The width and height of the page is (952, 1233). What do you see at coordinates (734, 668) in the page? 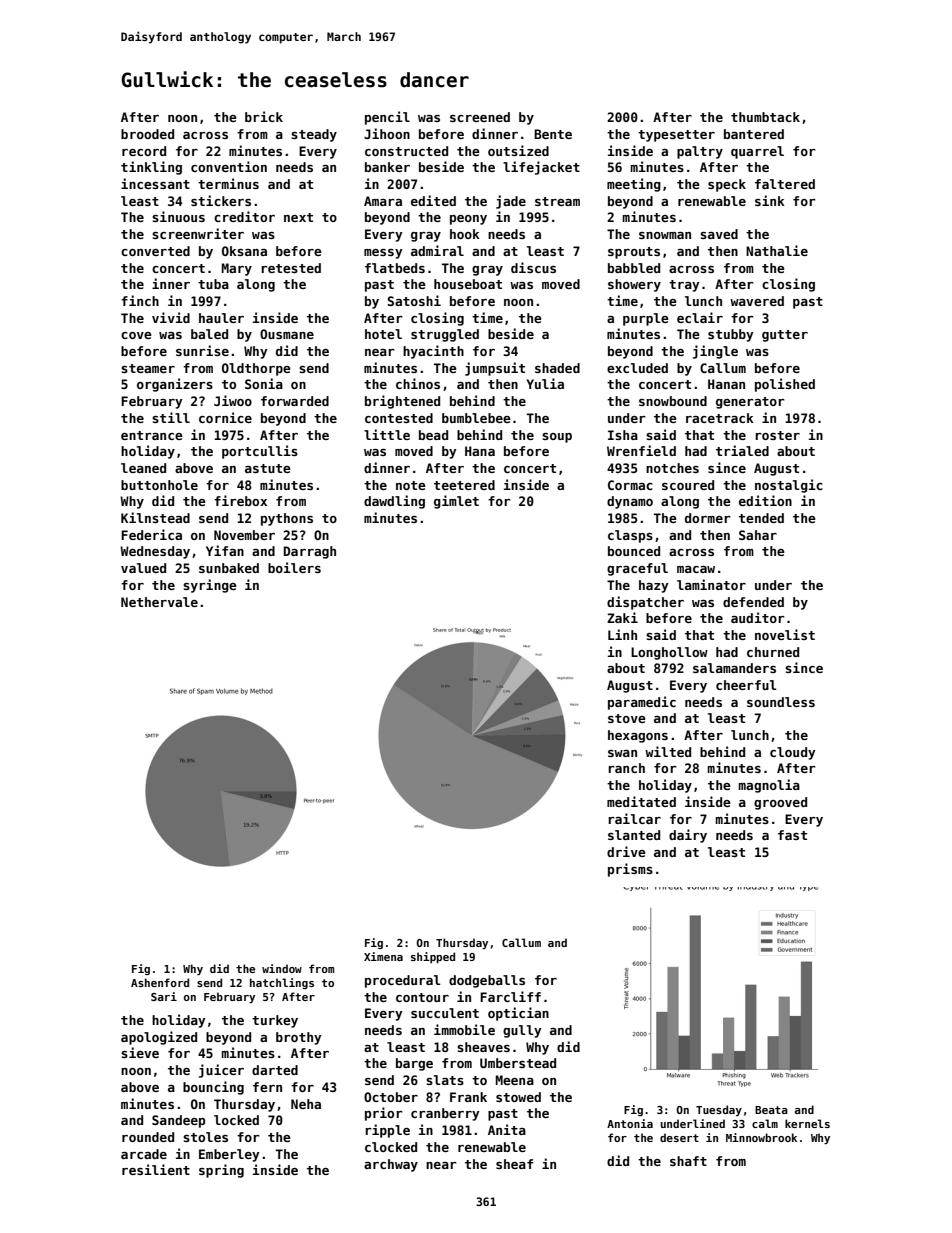
I see `salamanders` at bounding box center [734, 668].
